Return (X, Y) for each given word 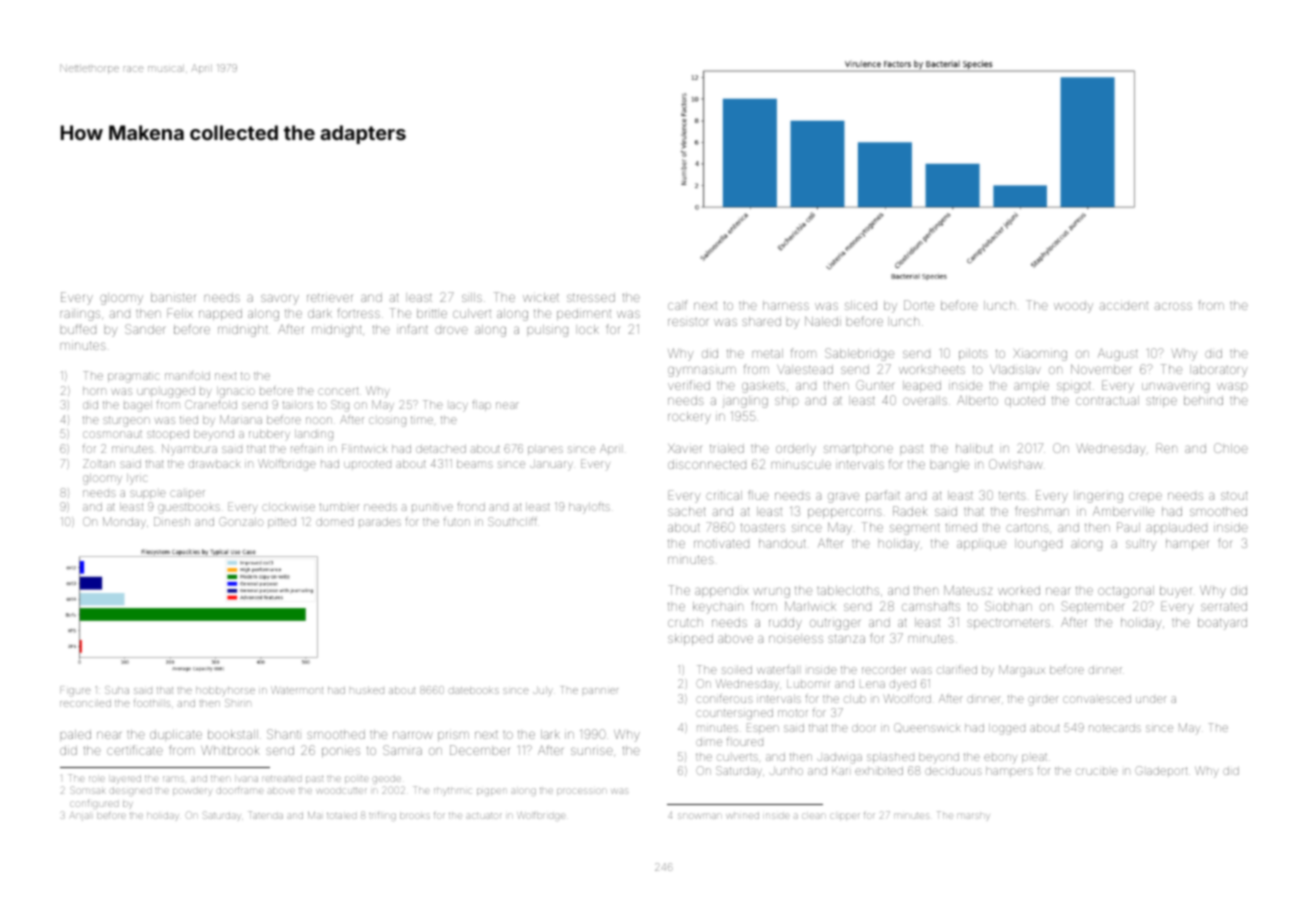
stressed (591, 297)
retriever (329, 297)
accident (1124, 306)
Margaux (1022, 671)
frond (471, 506)
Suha (117, 690)
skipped (690, 639)
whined (743, 816)
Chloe (1231, 448)
